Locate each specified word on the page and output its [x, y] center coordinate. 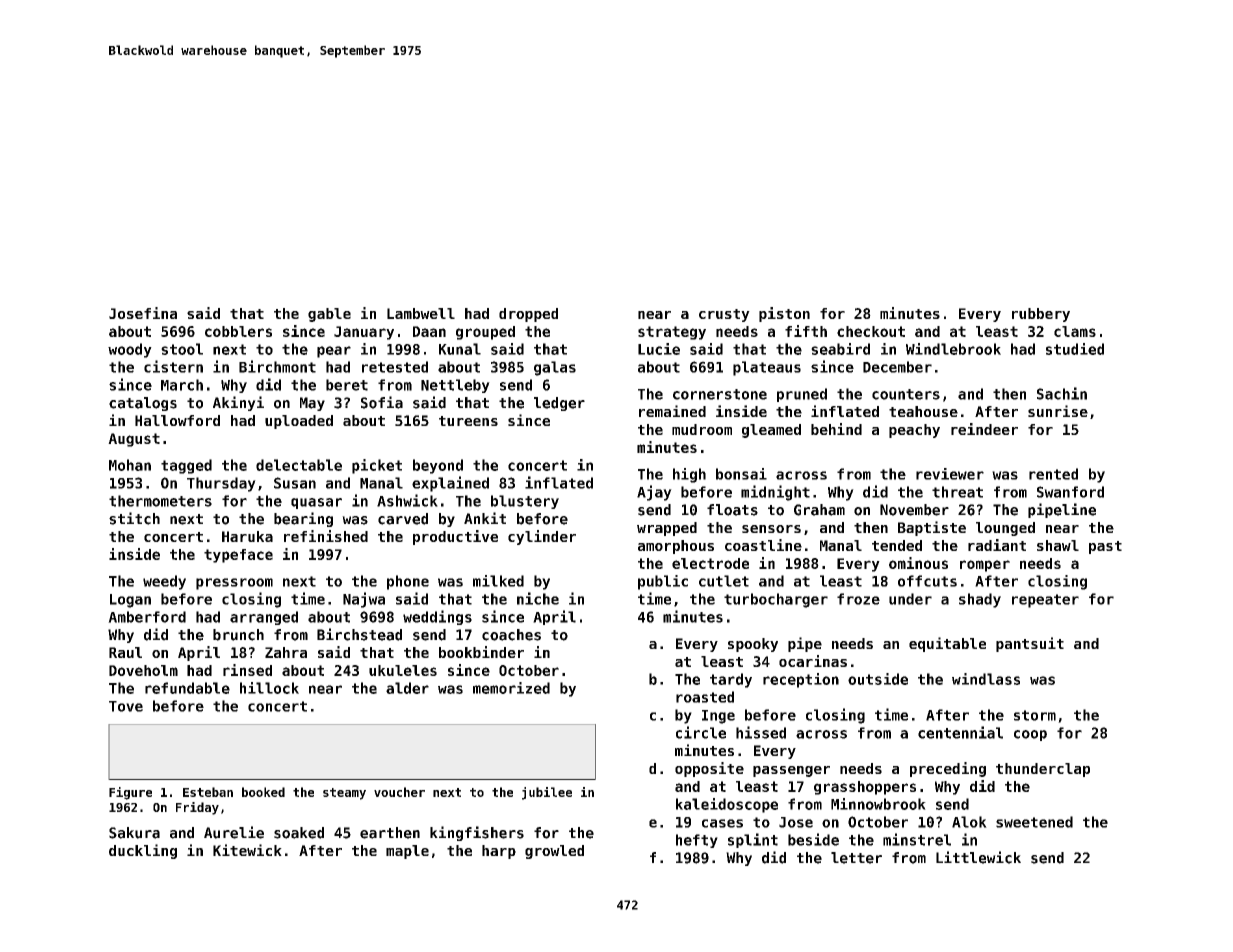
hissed [761, 732]
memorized [511, 688]
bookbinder [481, 652]
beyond [438, 466]
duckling [143, 851]
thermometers [160, 501]
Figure [130, 793]
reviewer [950, 474]
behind [836, 429]
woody [130, 350]
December [897, 367]
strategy [672, 333]
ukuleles [403, 670]
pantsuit [1030, 644]
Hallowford [177, 420]
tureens [468, 421]
